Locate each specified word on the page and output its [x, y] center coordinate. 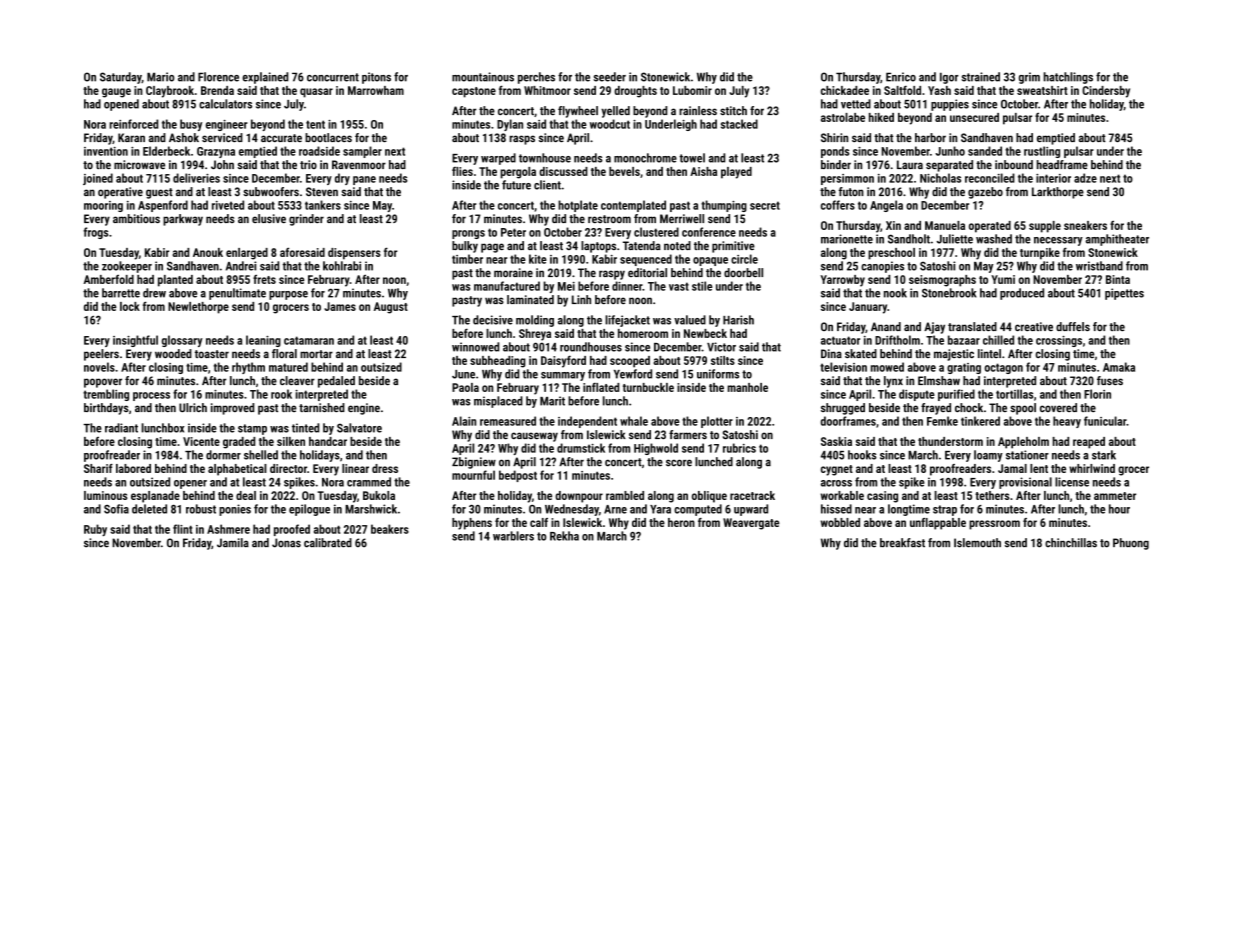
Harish [738, 320]
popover [103, 383]
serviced [222, 137]
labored [133, 468]
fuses [1110, 380]
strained [981, 77]
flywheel [578, 112]
